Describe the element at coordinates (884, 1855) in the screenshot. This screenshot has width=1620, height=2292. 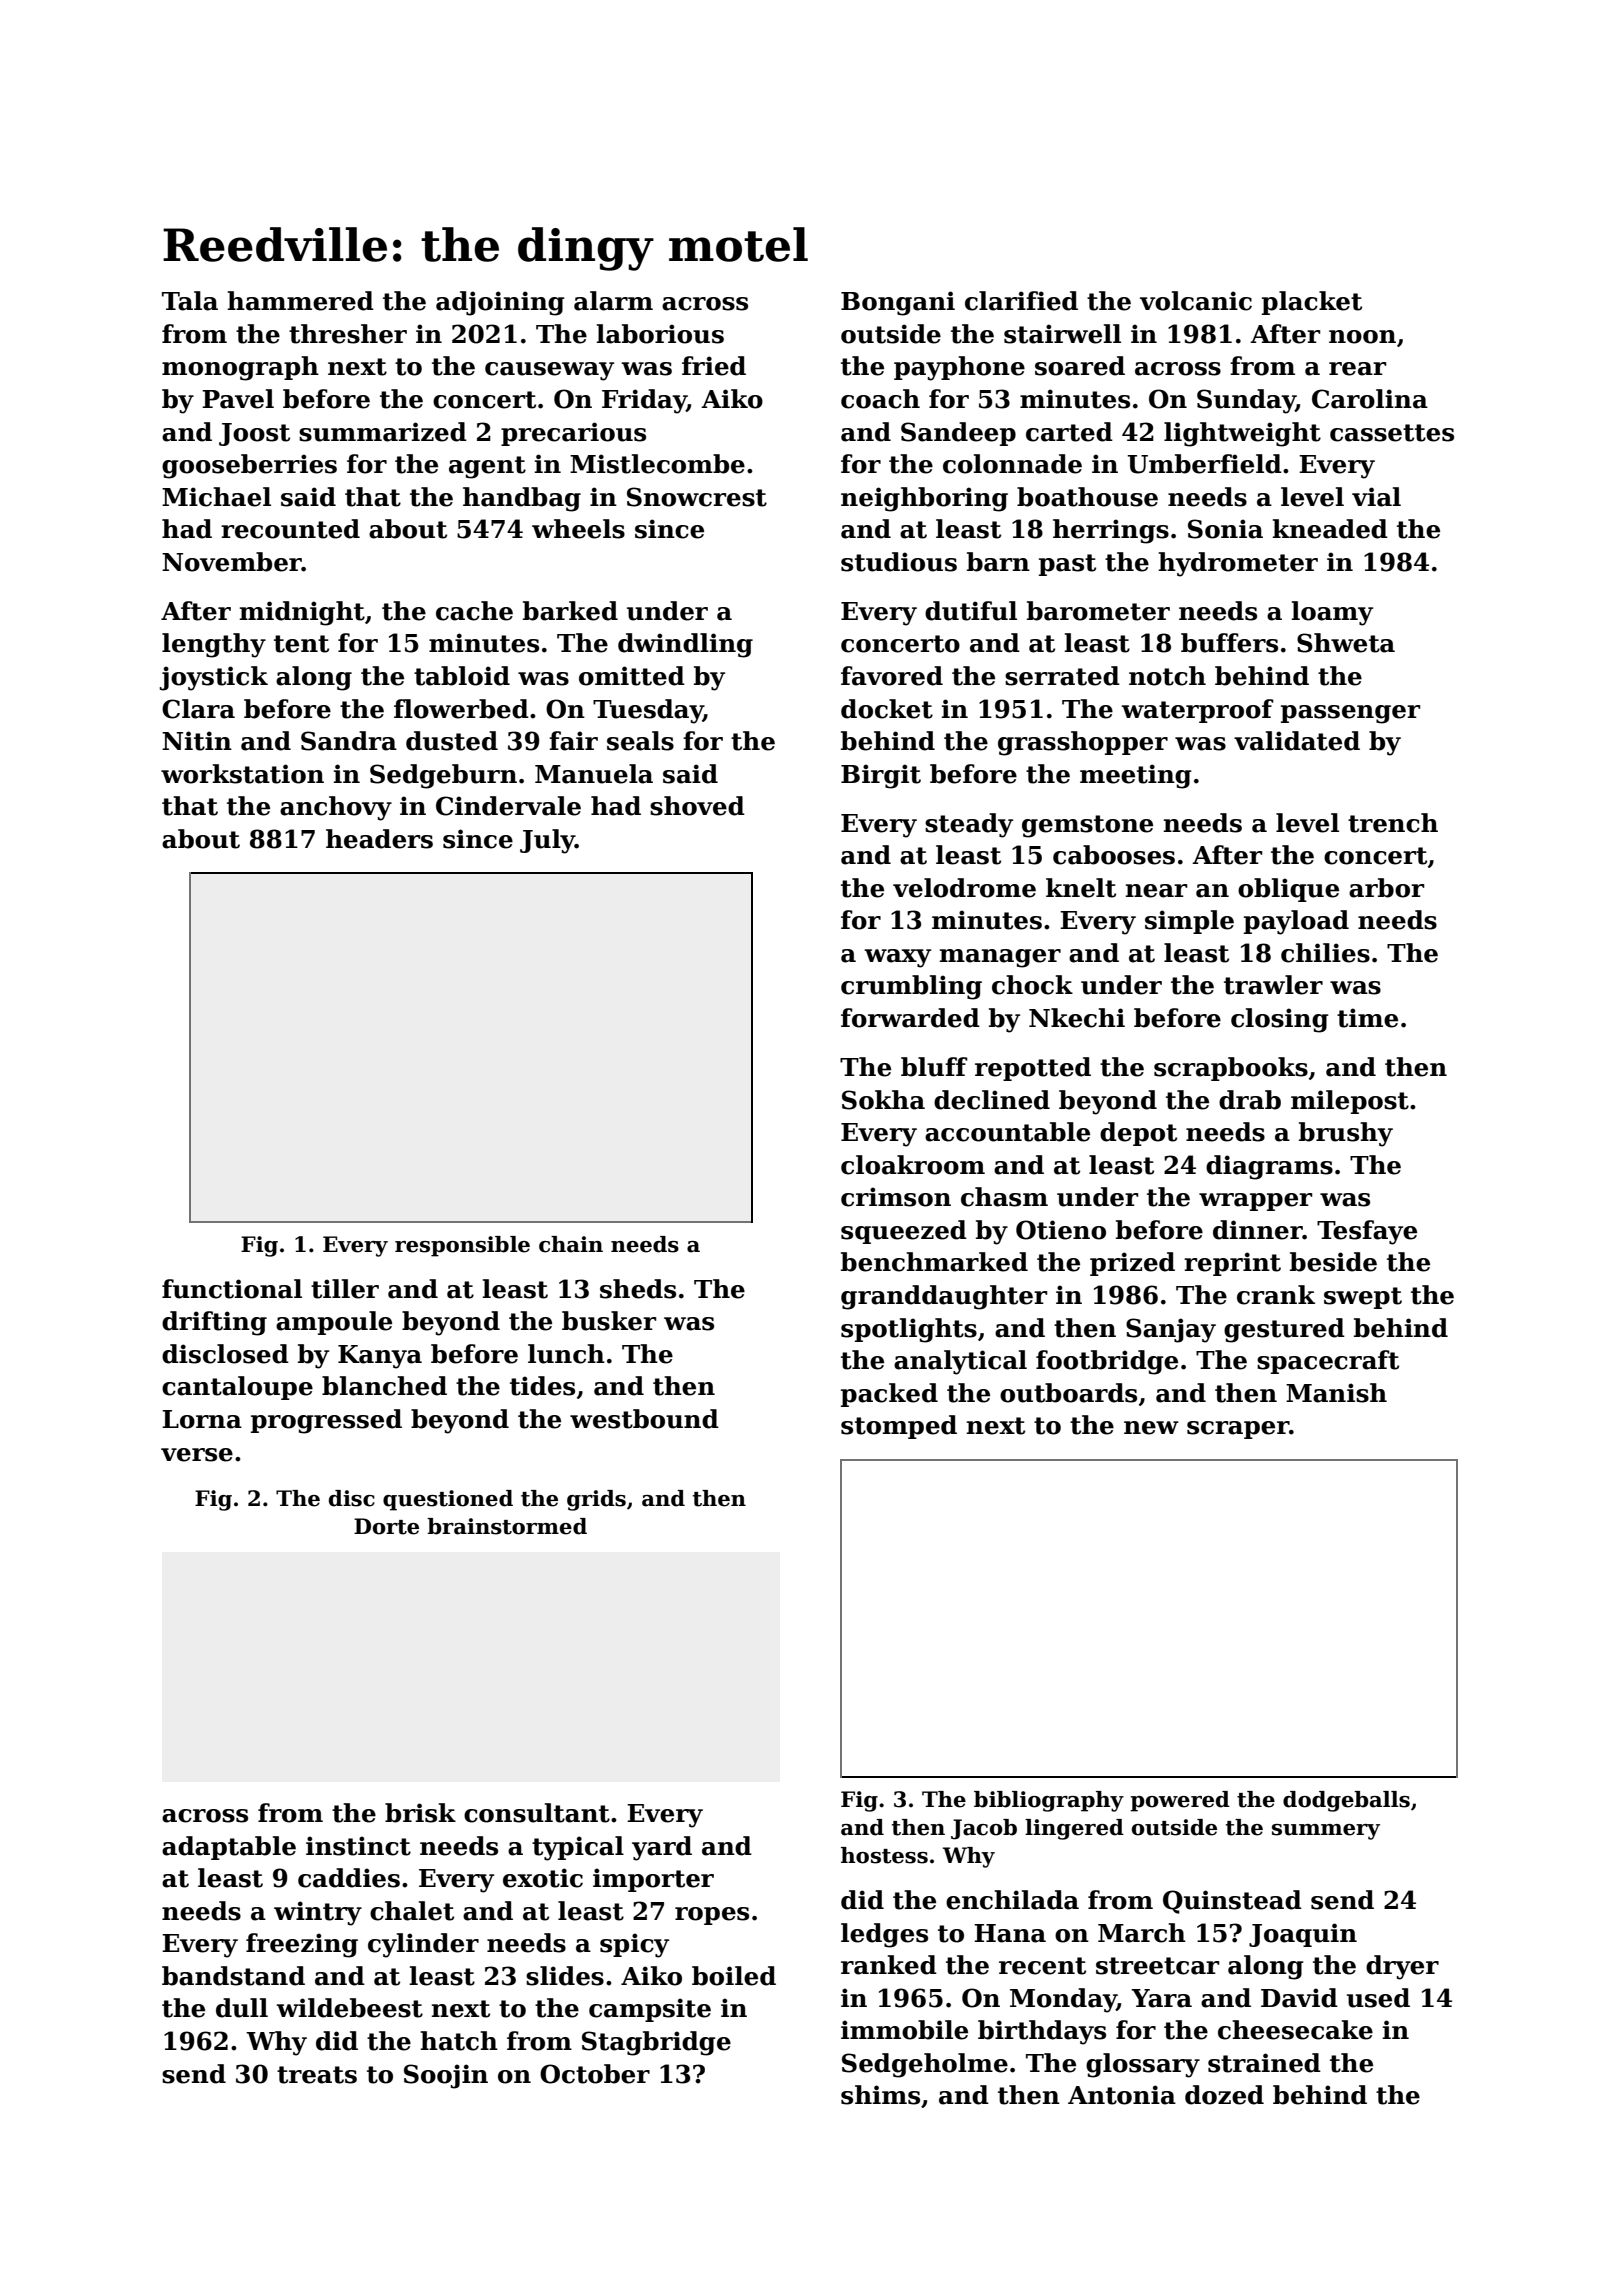
I see `hostess` at that location.
